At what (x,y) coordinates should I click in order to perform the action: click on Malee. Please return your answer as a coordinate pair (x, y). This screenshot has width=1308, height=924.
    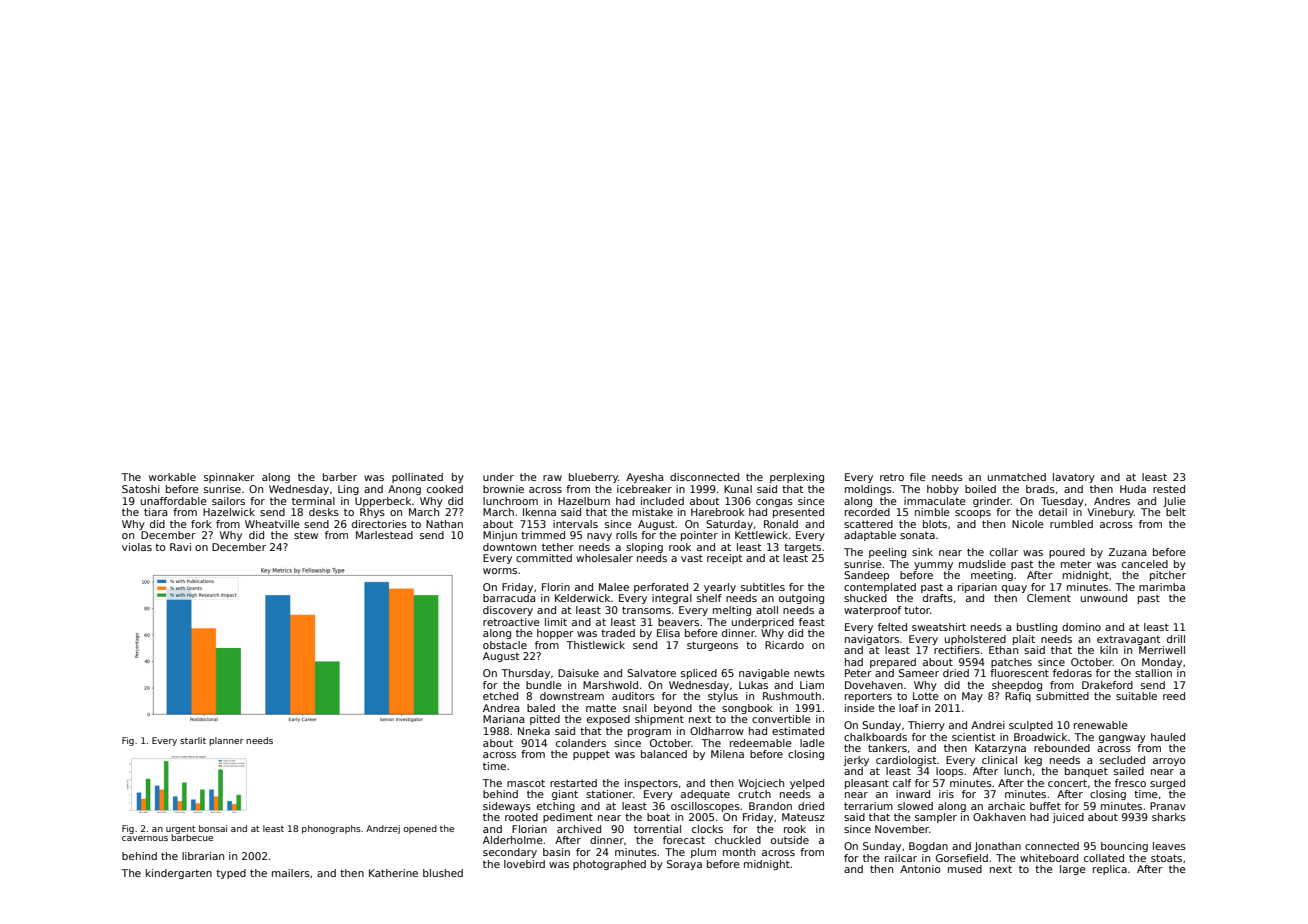
    Looking at the image, I should click on (614, 587).
